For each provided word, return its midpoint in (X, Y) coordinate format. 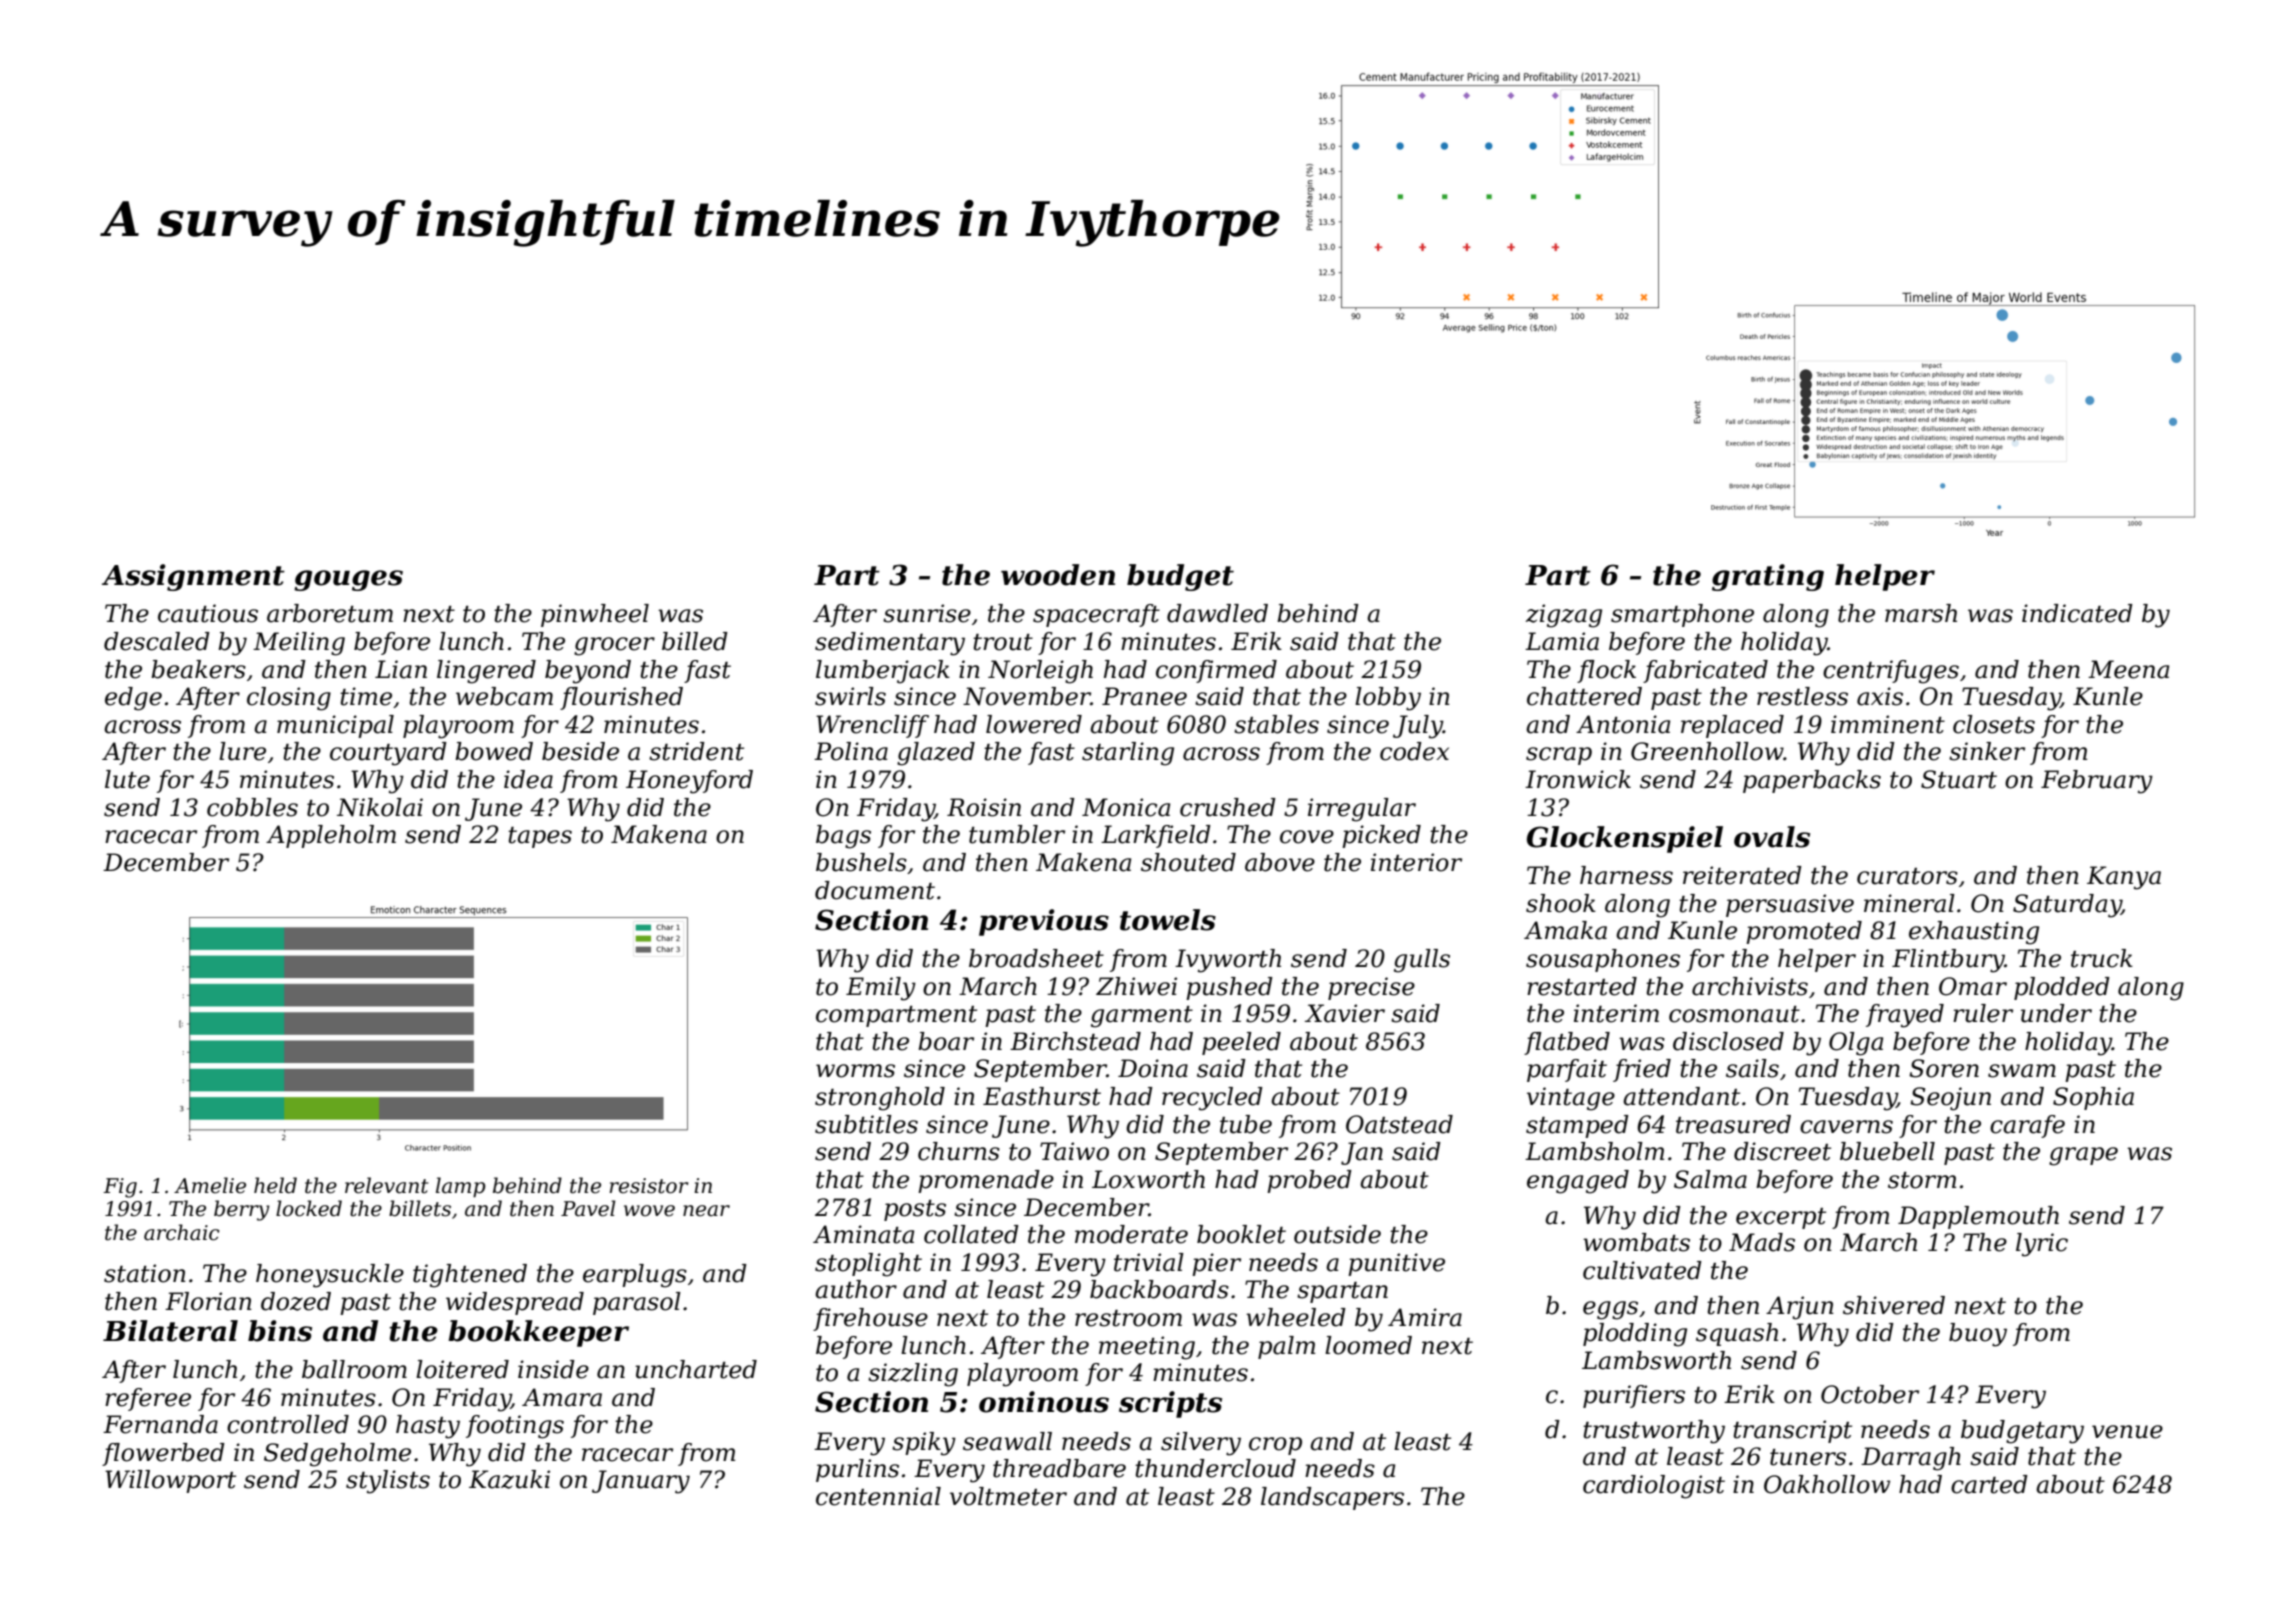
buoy (1978, 1335)
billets (420, 1208)
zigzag (1564, 616)
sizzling (913, 1375)
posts (915, 1210)
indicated (2077, 613)
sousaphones (1603, 960)
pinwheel (595, 615)
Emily (881, 989)
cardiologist (1654, 1487)
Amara (562, 1397)
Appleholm (331, 836)
